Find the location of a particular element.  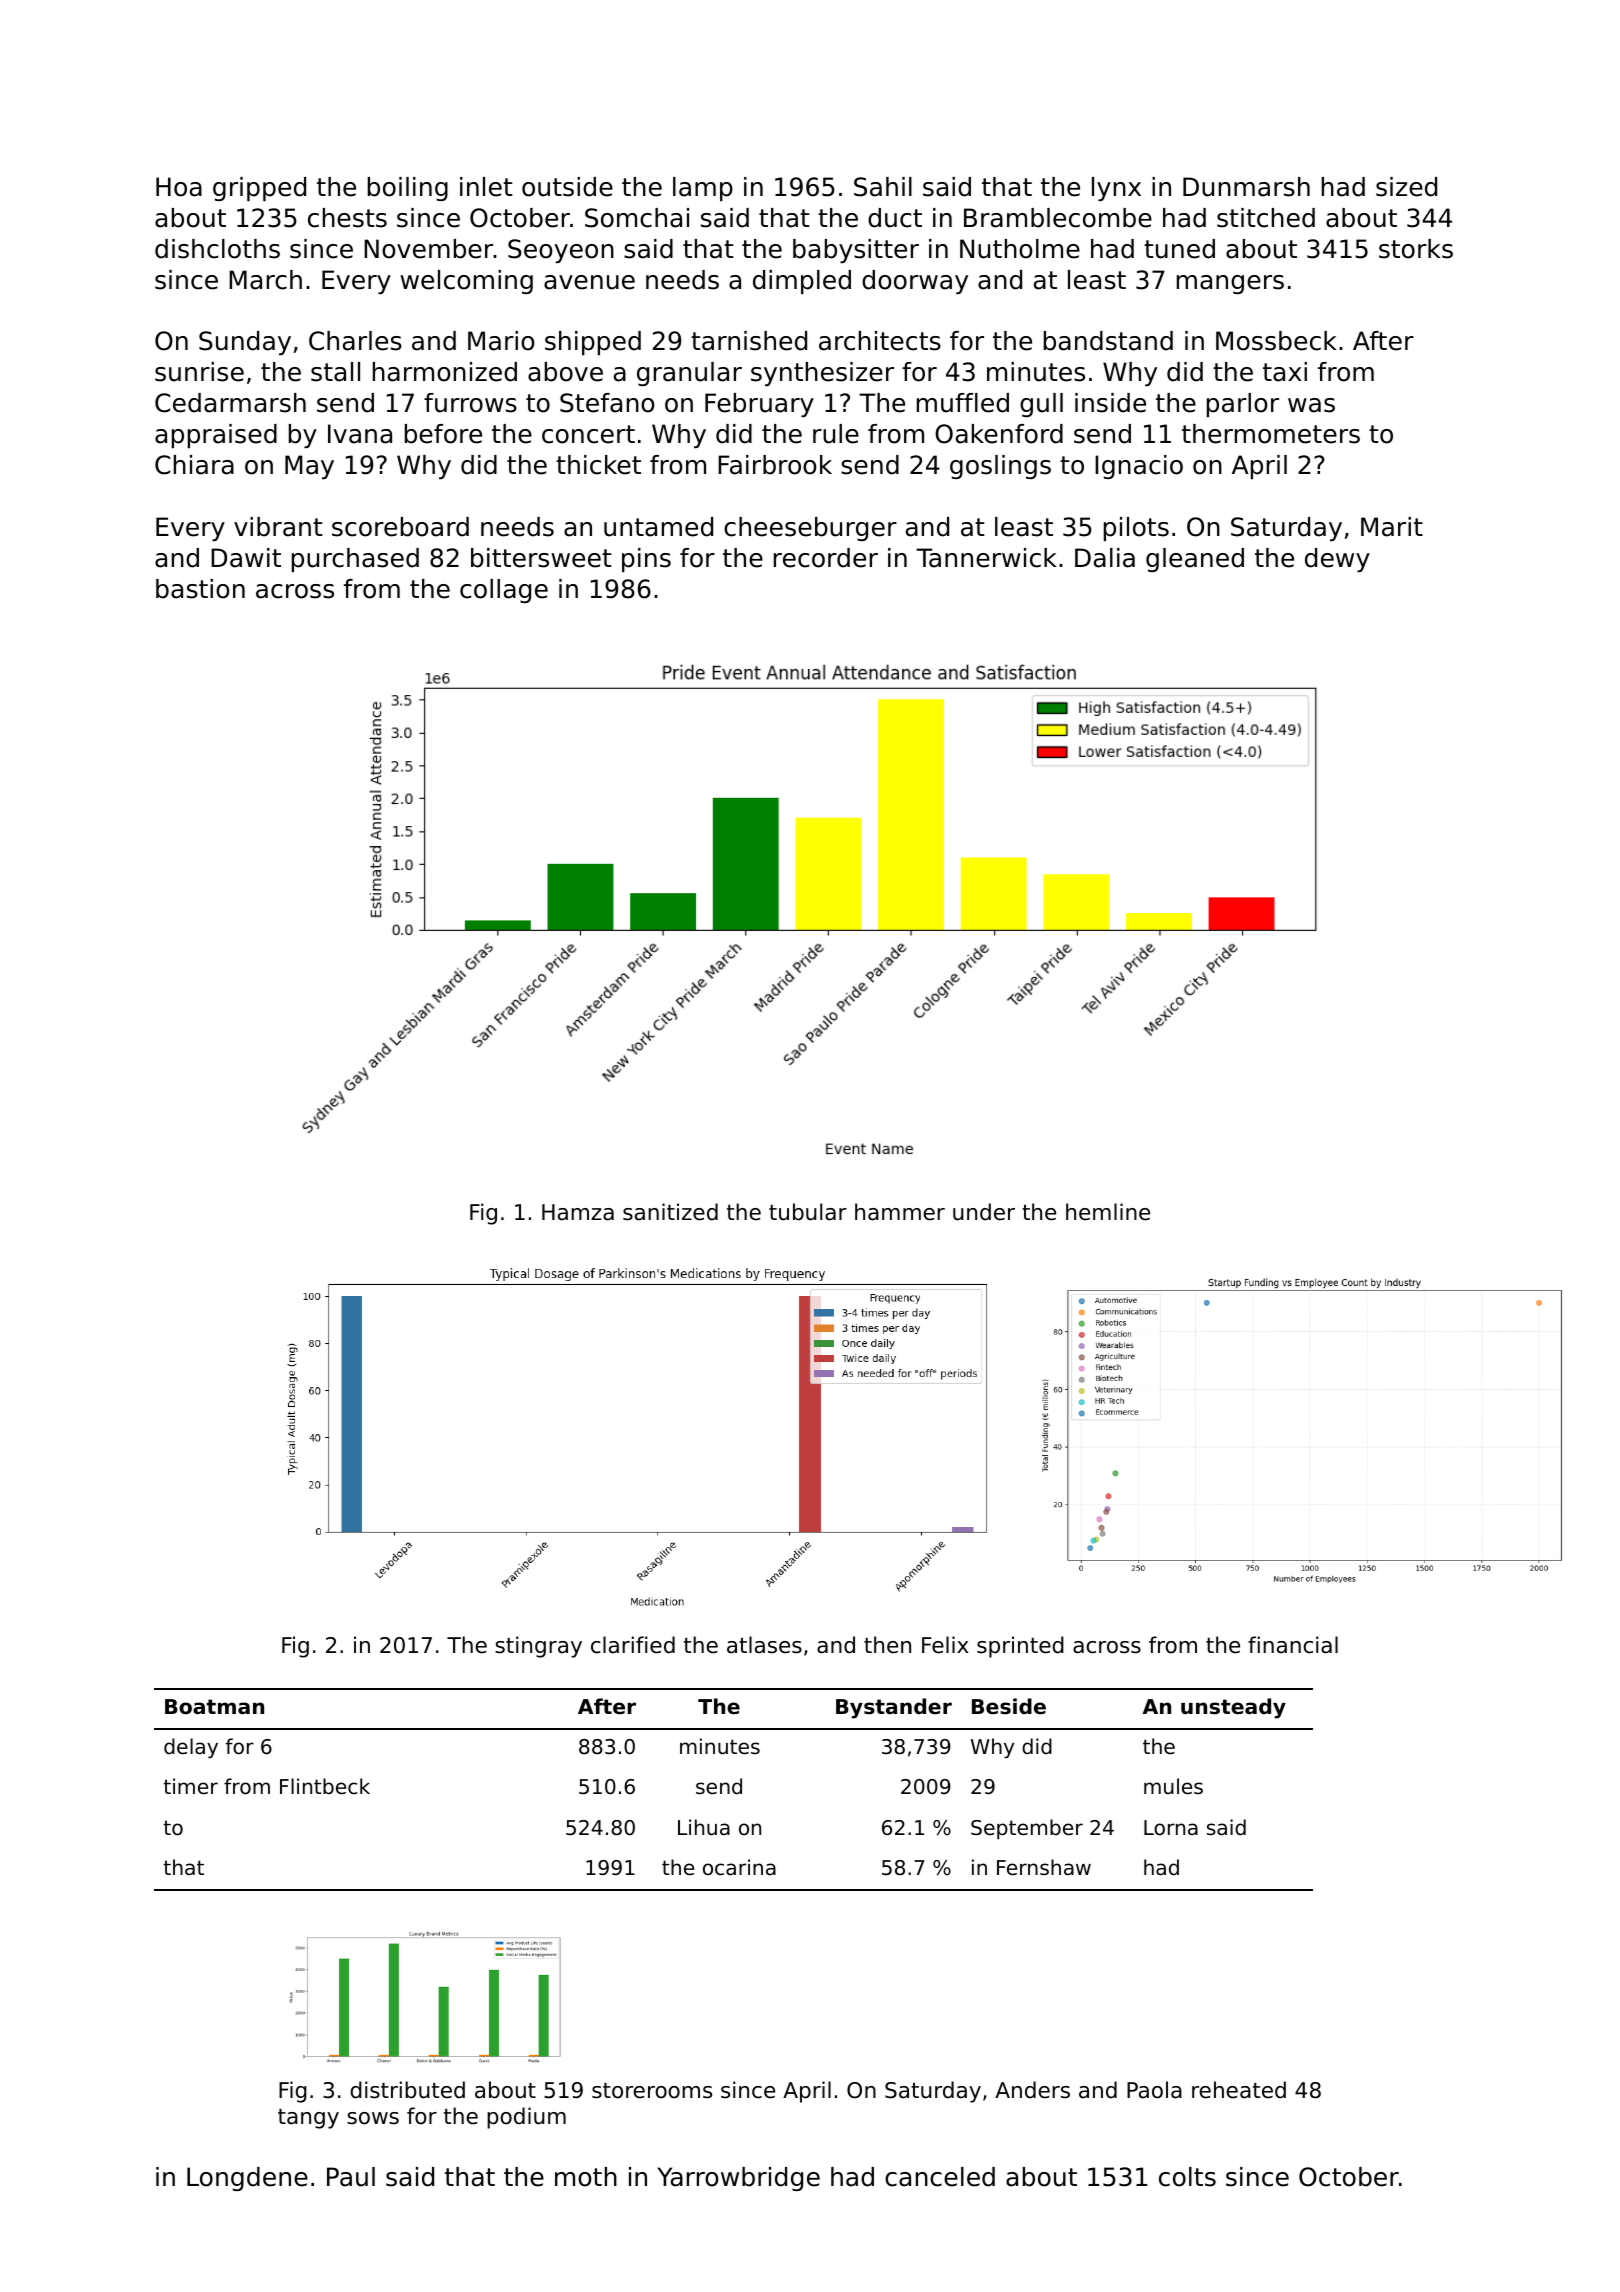

timer is located at coordinates (191, 1786).
